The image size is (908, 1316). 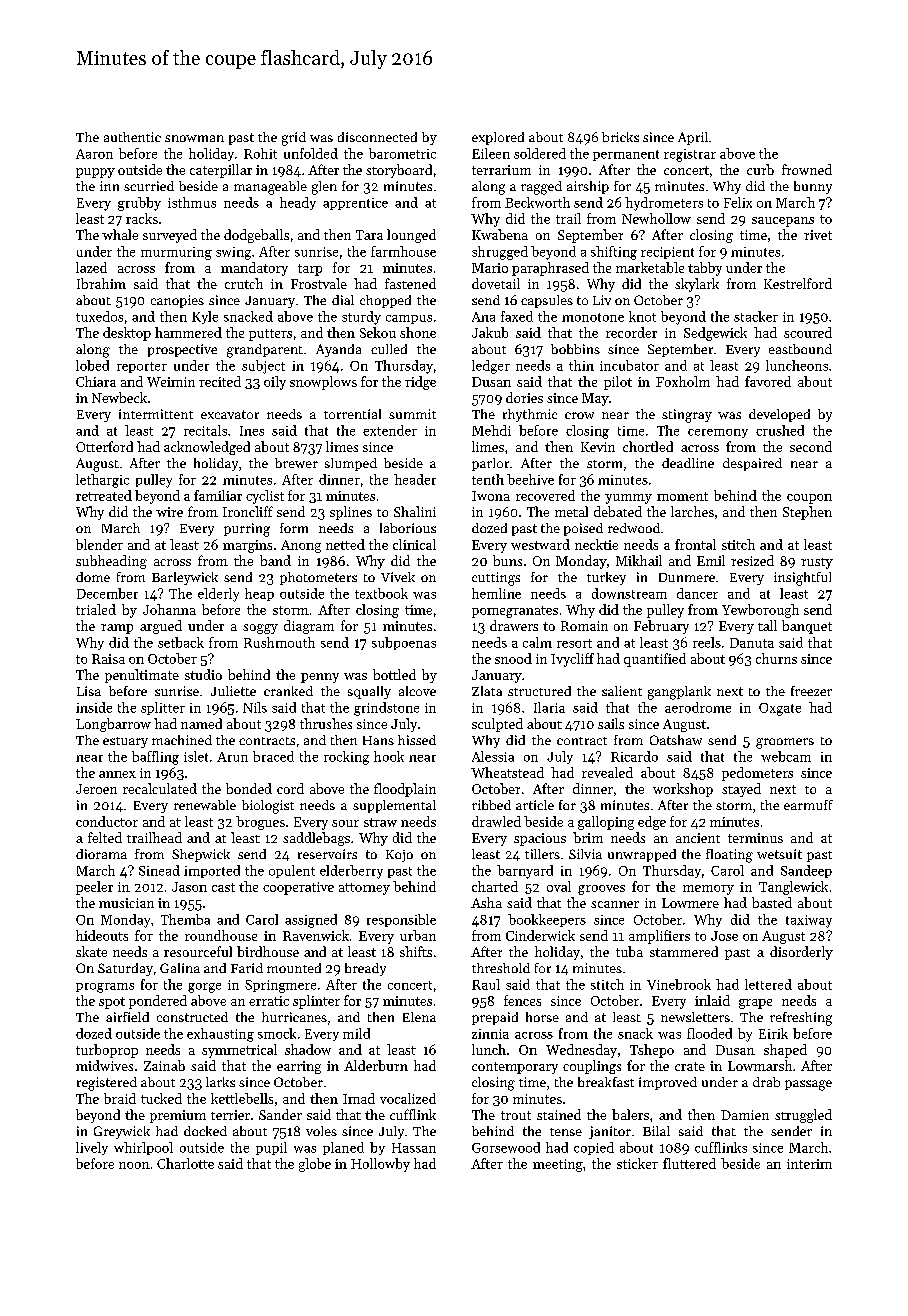 What do you see at coordinates (343, 1148) in the image?
I see `planed` at bounding box center [343, 1148].
